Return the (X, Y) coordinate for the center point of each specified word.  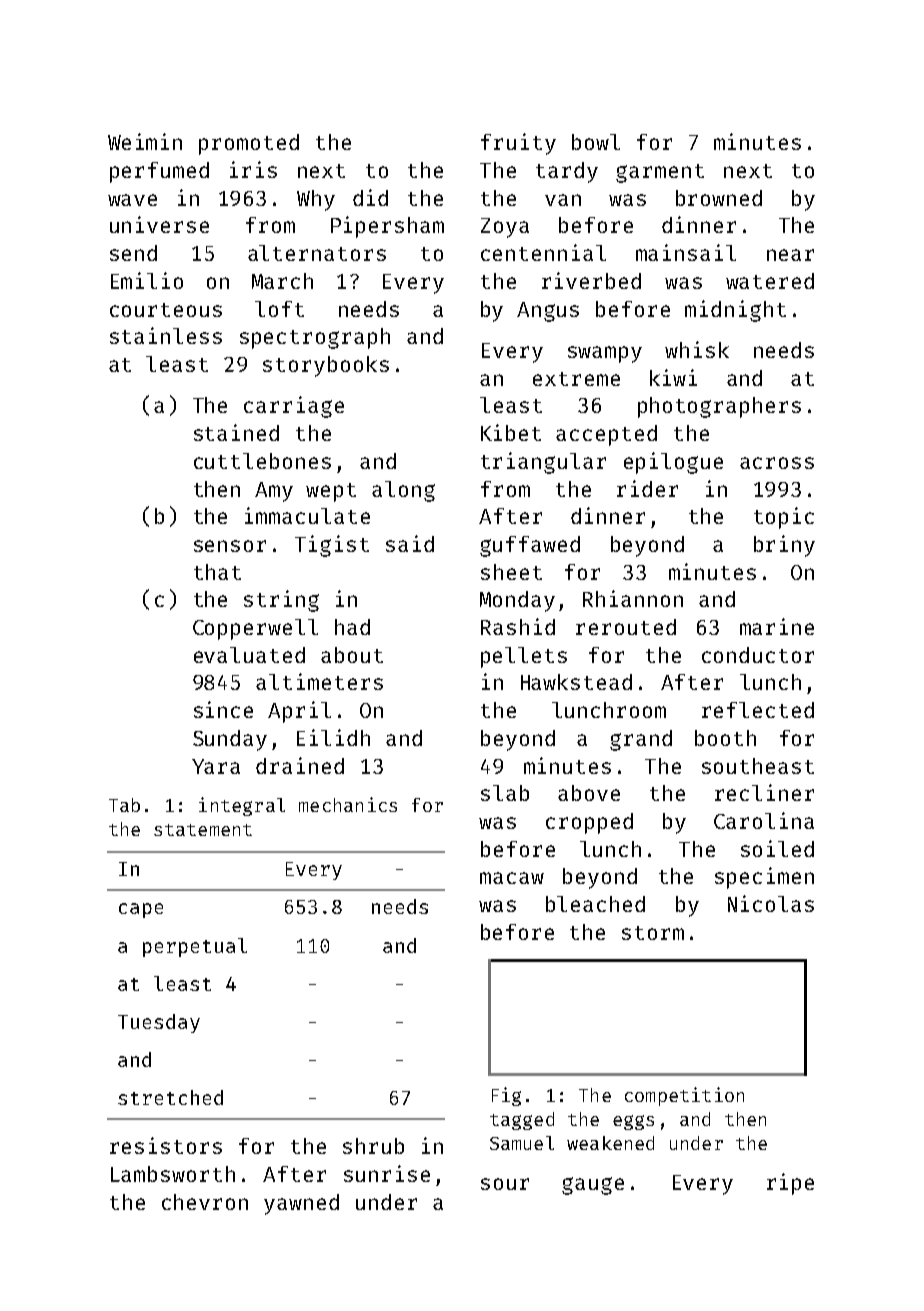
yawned (301, 1204)
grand (641, 740)
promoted (249, 144)
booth (725, 738)
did (370, 197)
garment (660, 173)
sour (505, 1184)
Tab (124, 805)
